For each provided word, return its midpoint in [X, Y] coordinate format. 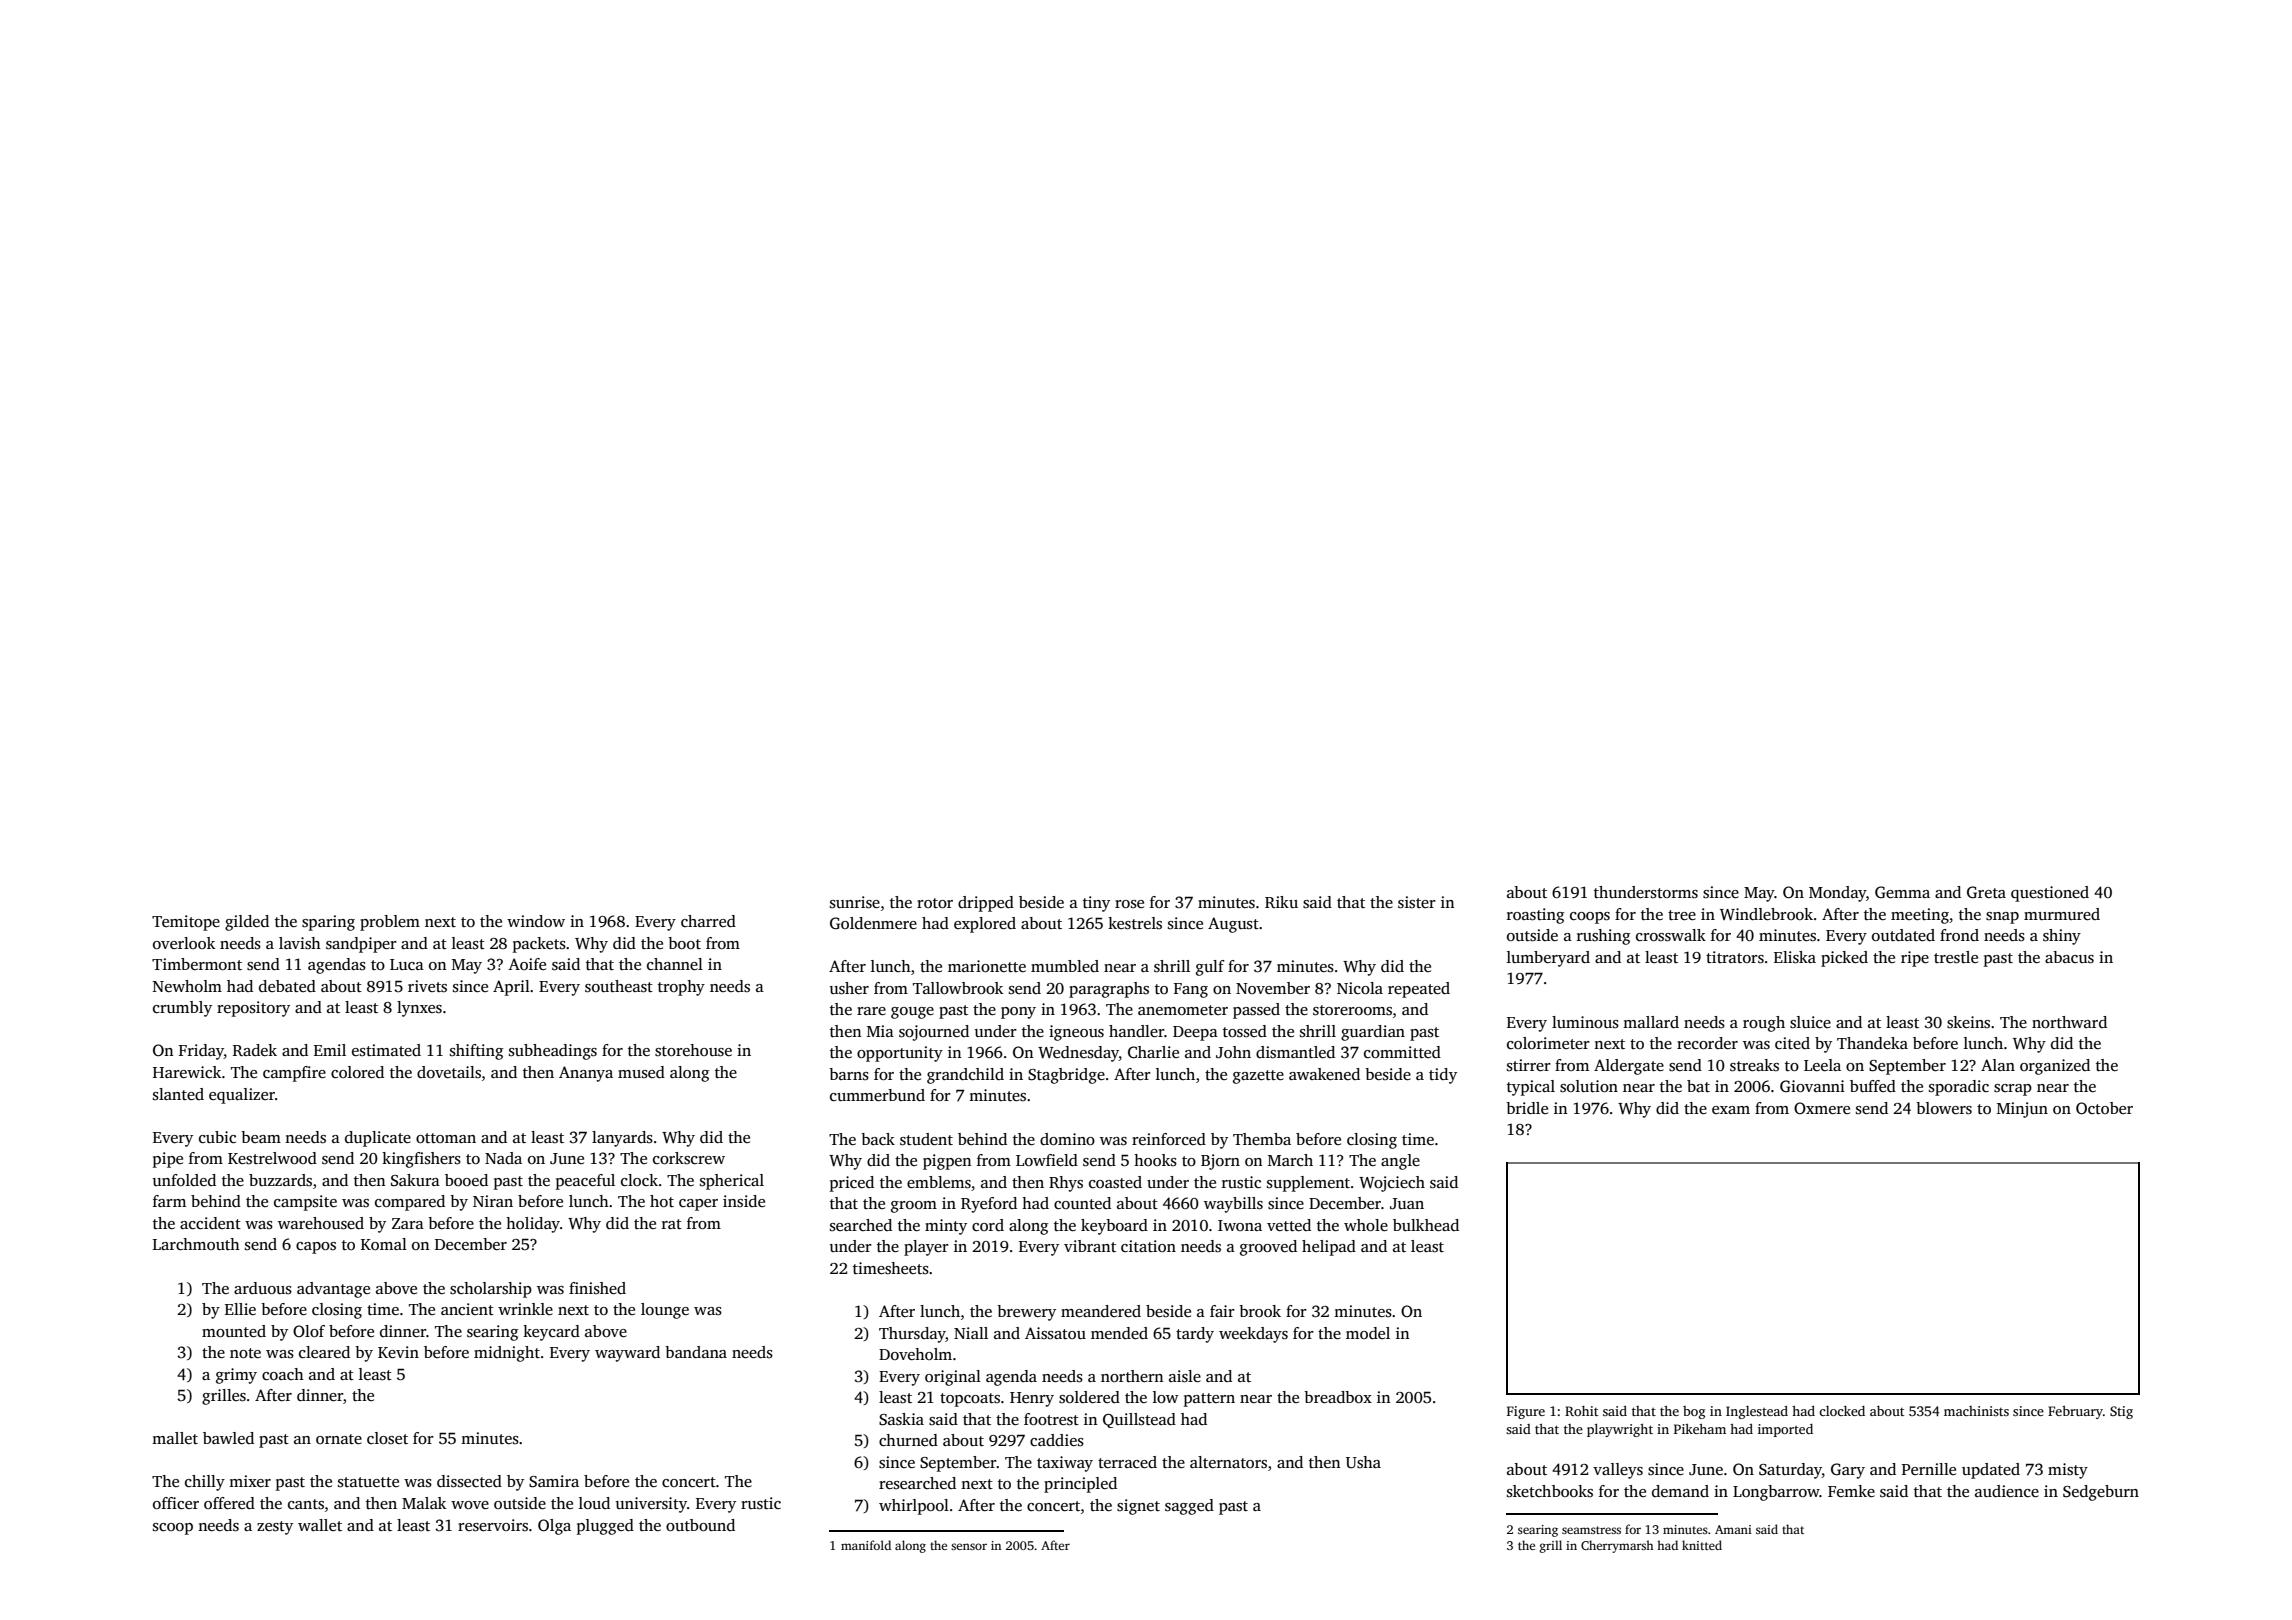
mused [641, 1072]
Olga [554, 1527]
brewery [1026, 1313]
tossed [1245, 1031]
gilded [247, 923]
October [2104, 1108]
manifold [866, 1545]
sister [1417, 902]
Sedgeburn [2101, 1493]
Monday [1837, 894]
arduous [263, 1288]
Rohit [1581, 1411]
